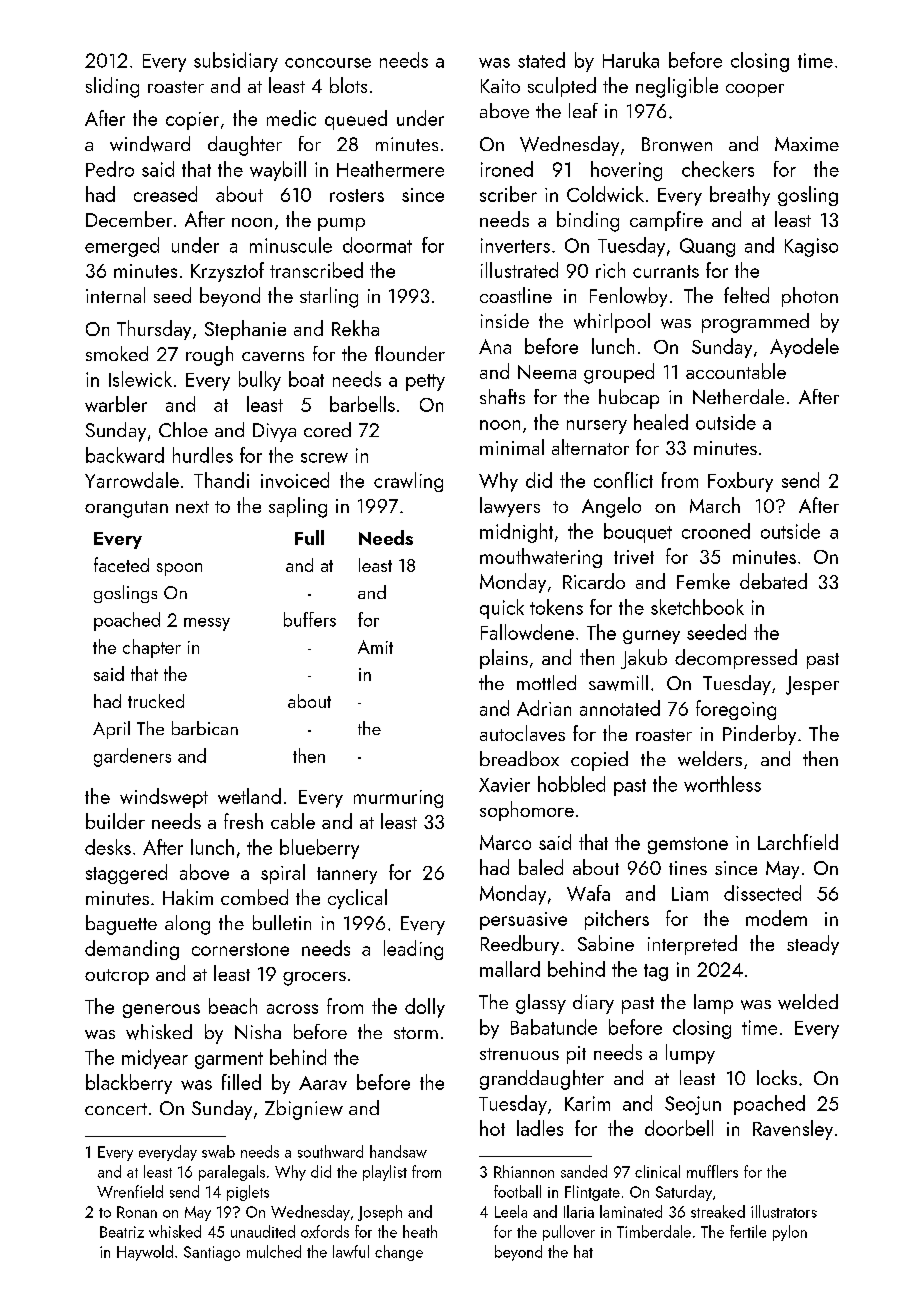 The height and width of the document is (1314, 924). I want to click on Foxbury, so click(740, 482).
